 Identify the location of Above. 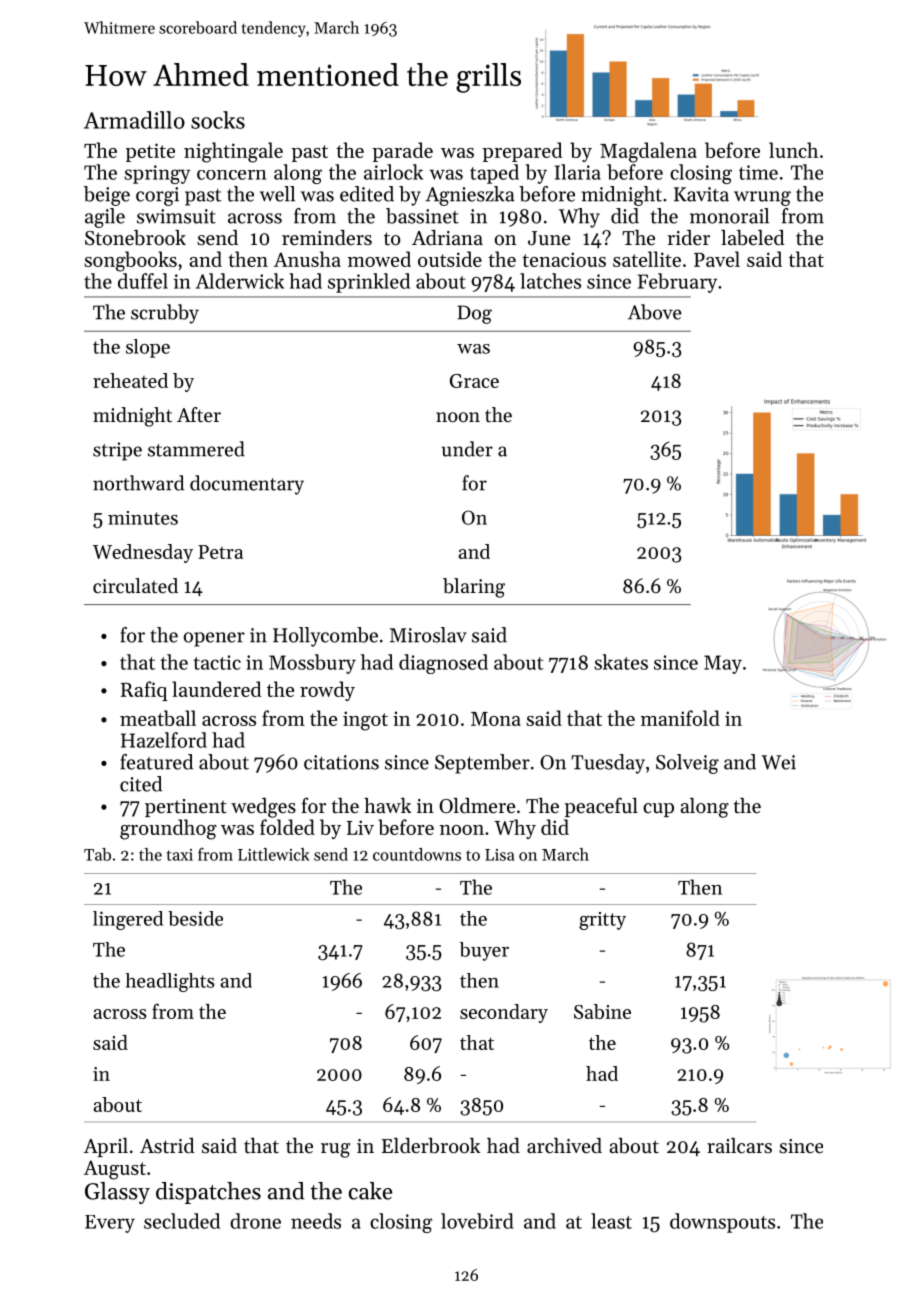
(655, 312).
